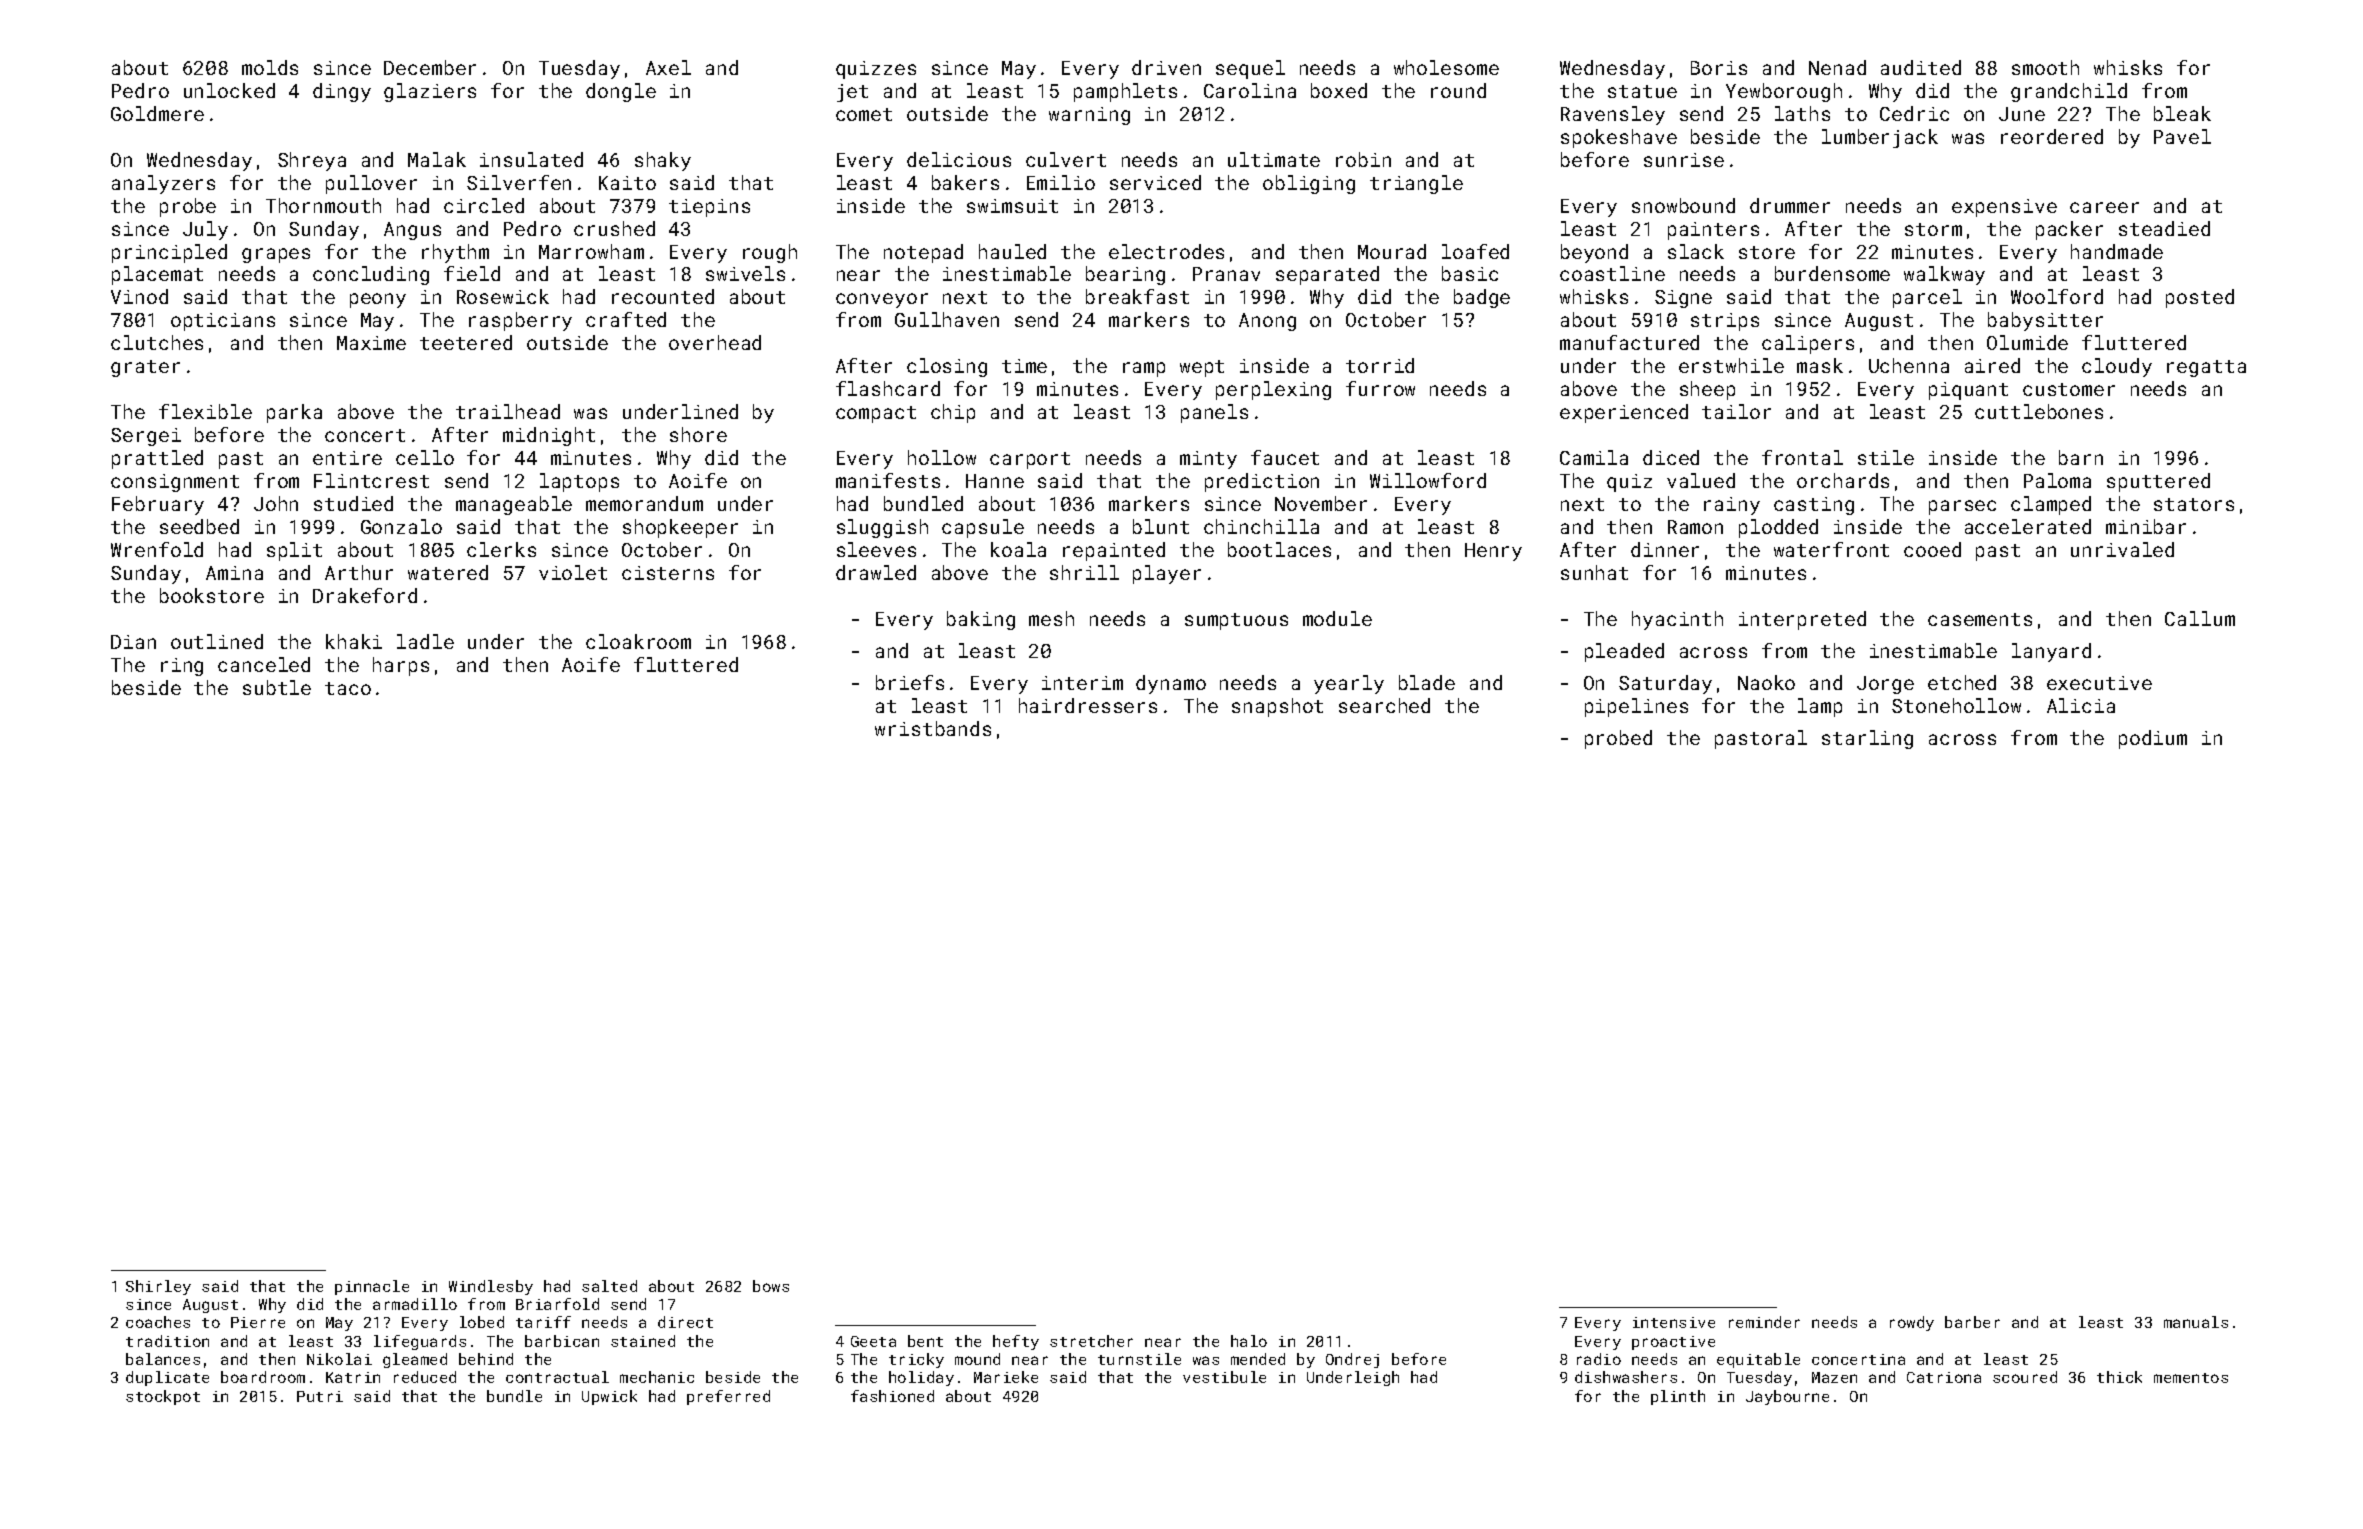 The width and height of the screenshot is (2363, 1529). I want to click on searched, so click(1384, 705).
